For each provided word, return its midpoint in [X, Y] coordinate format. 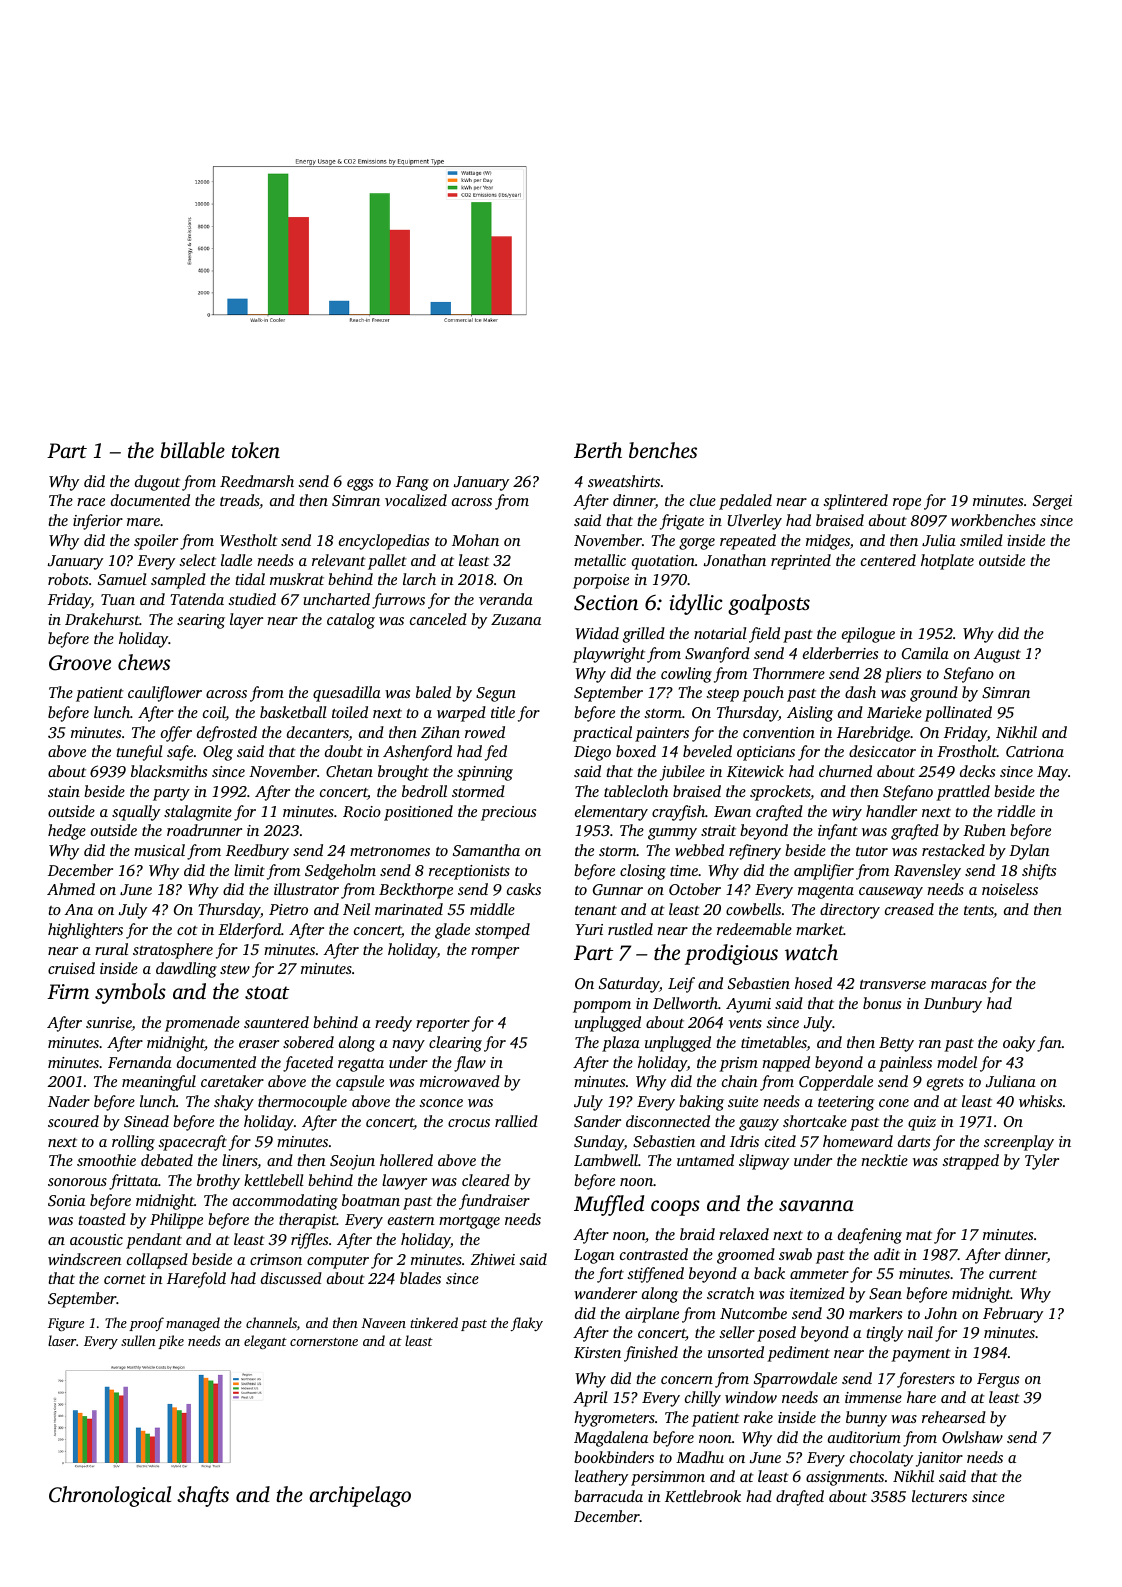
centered [888, 560]
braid [697, 1234]
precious [508, 813]
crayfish [678, 813]
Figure [66, 1324]
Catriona [1035, 751]
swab [795, 1254]
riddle [1016, 811]
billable [193, 450]
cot [187, 930]
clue [703, 500]
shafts [203, 1496]
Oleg [218, 753]
